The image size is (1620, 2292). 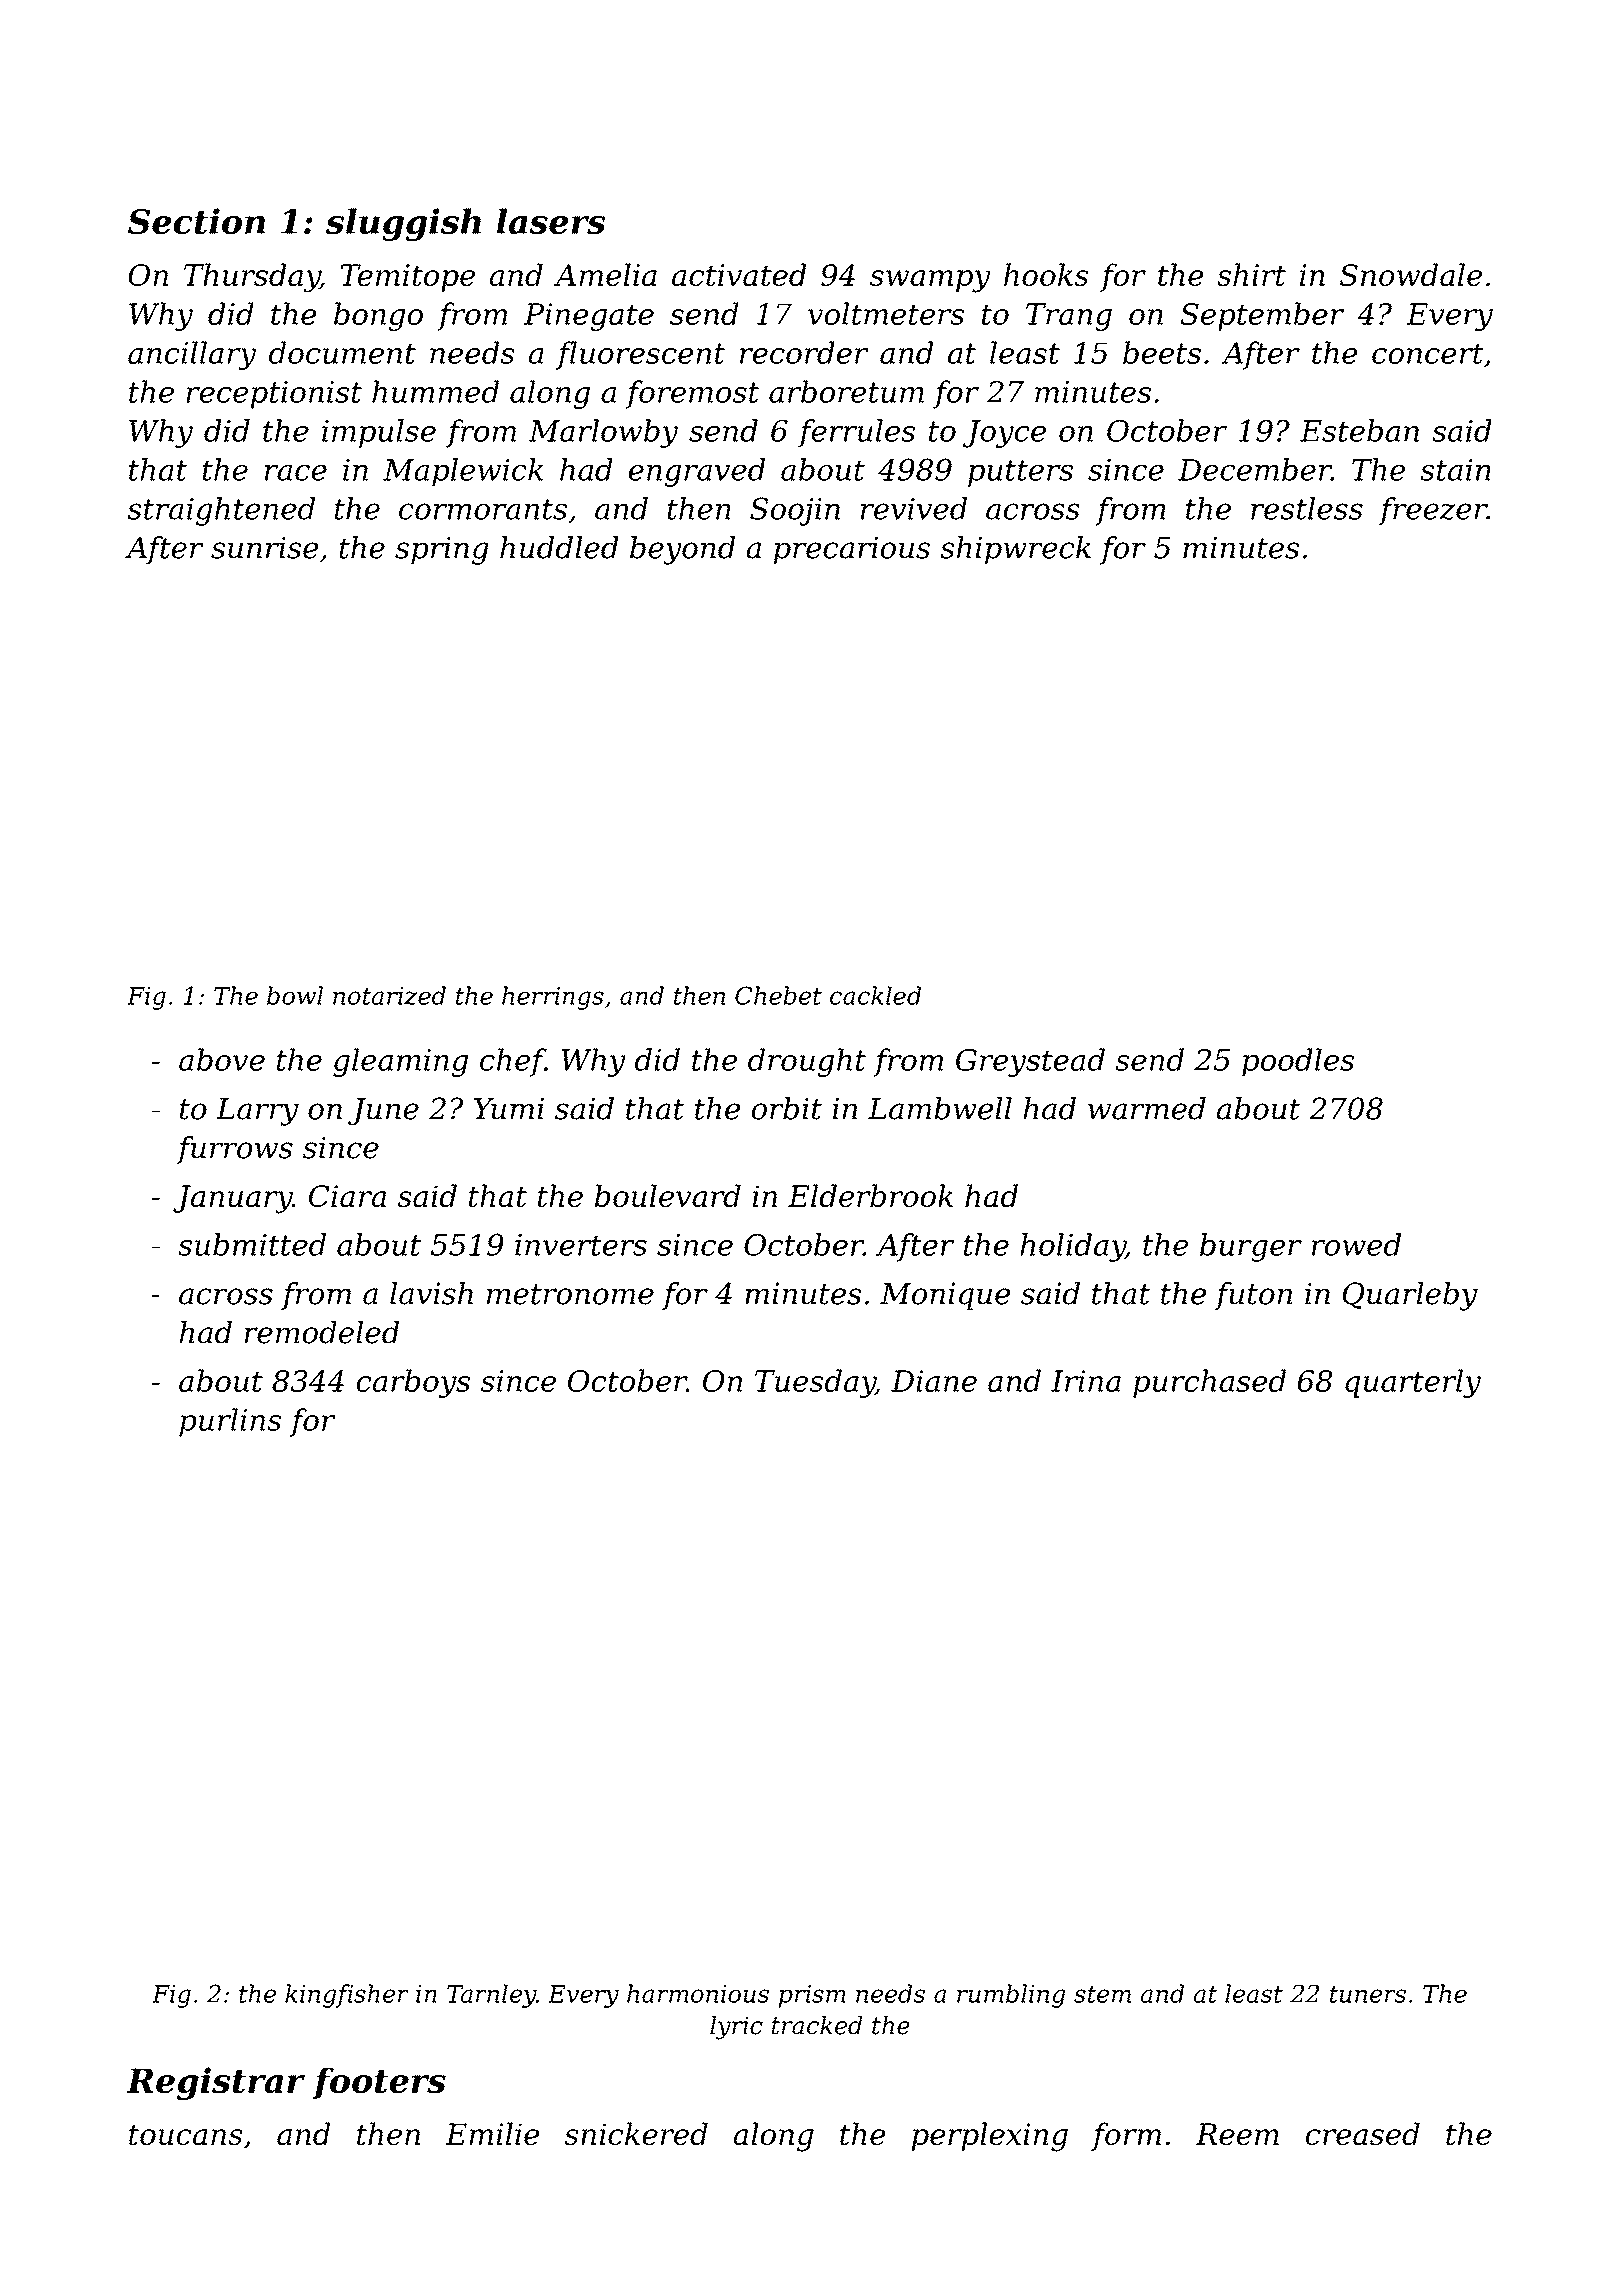 What do you see at coordinates (698, 1993) in the image?
I see `harmonious` at bounding box center [698, 1993].
